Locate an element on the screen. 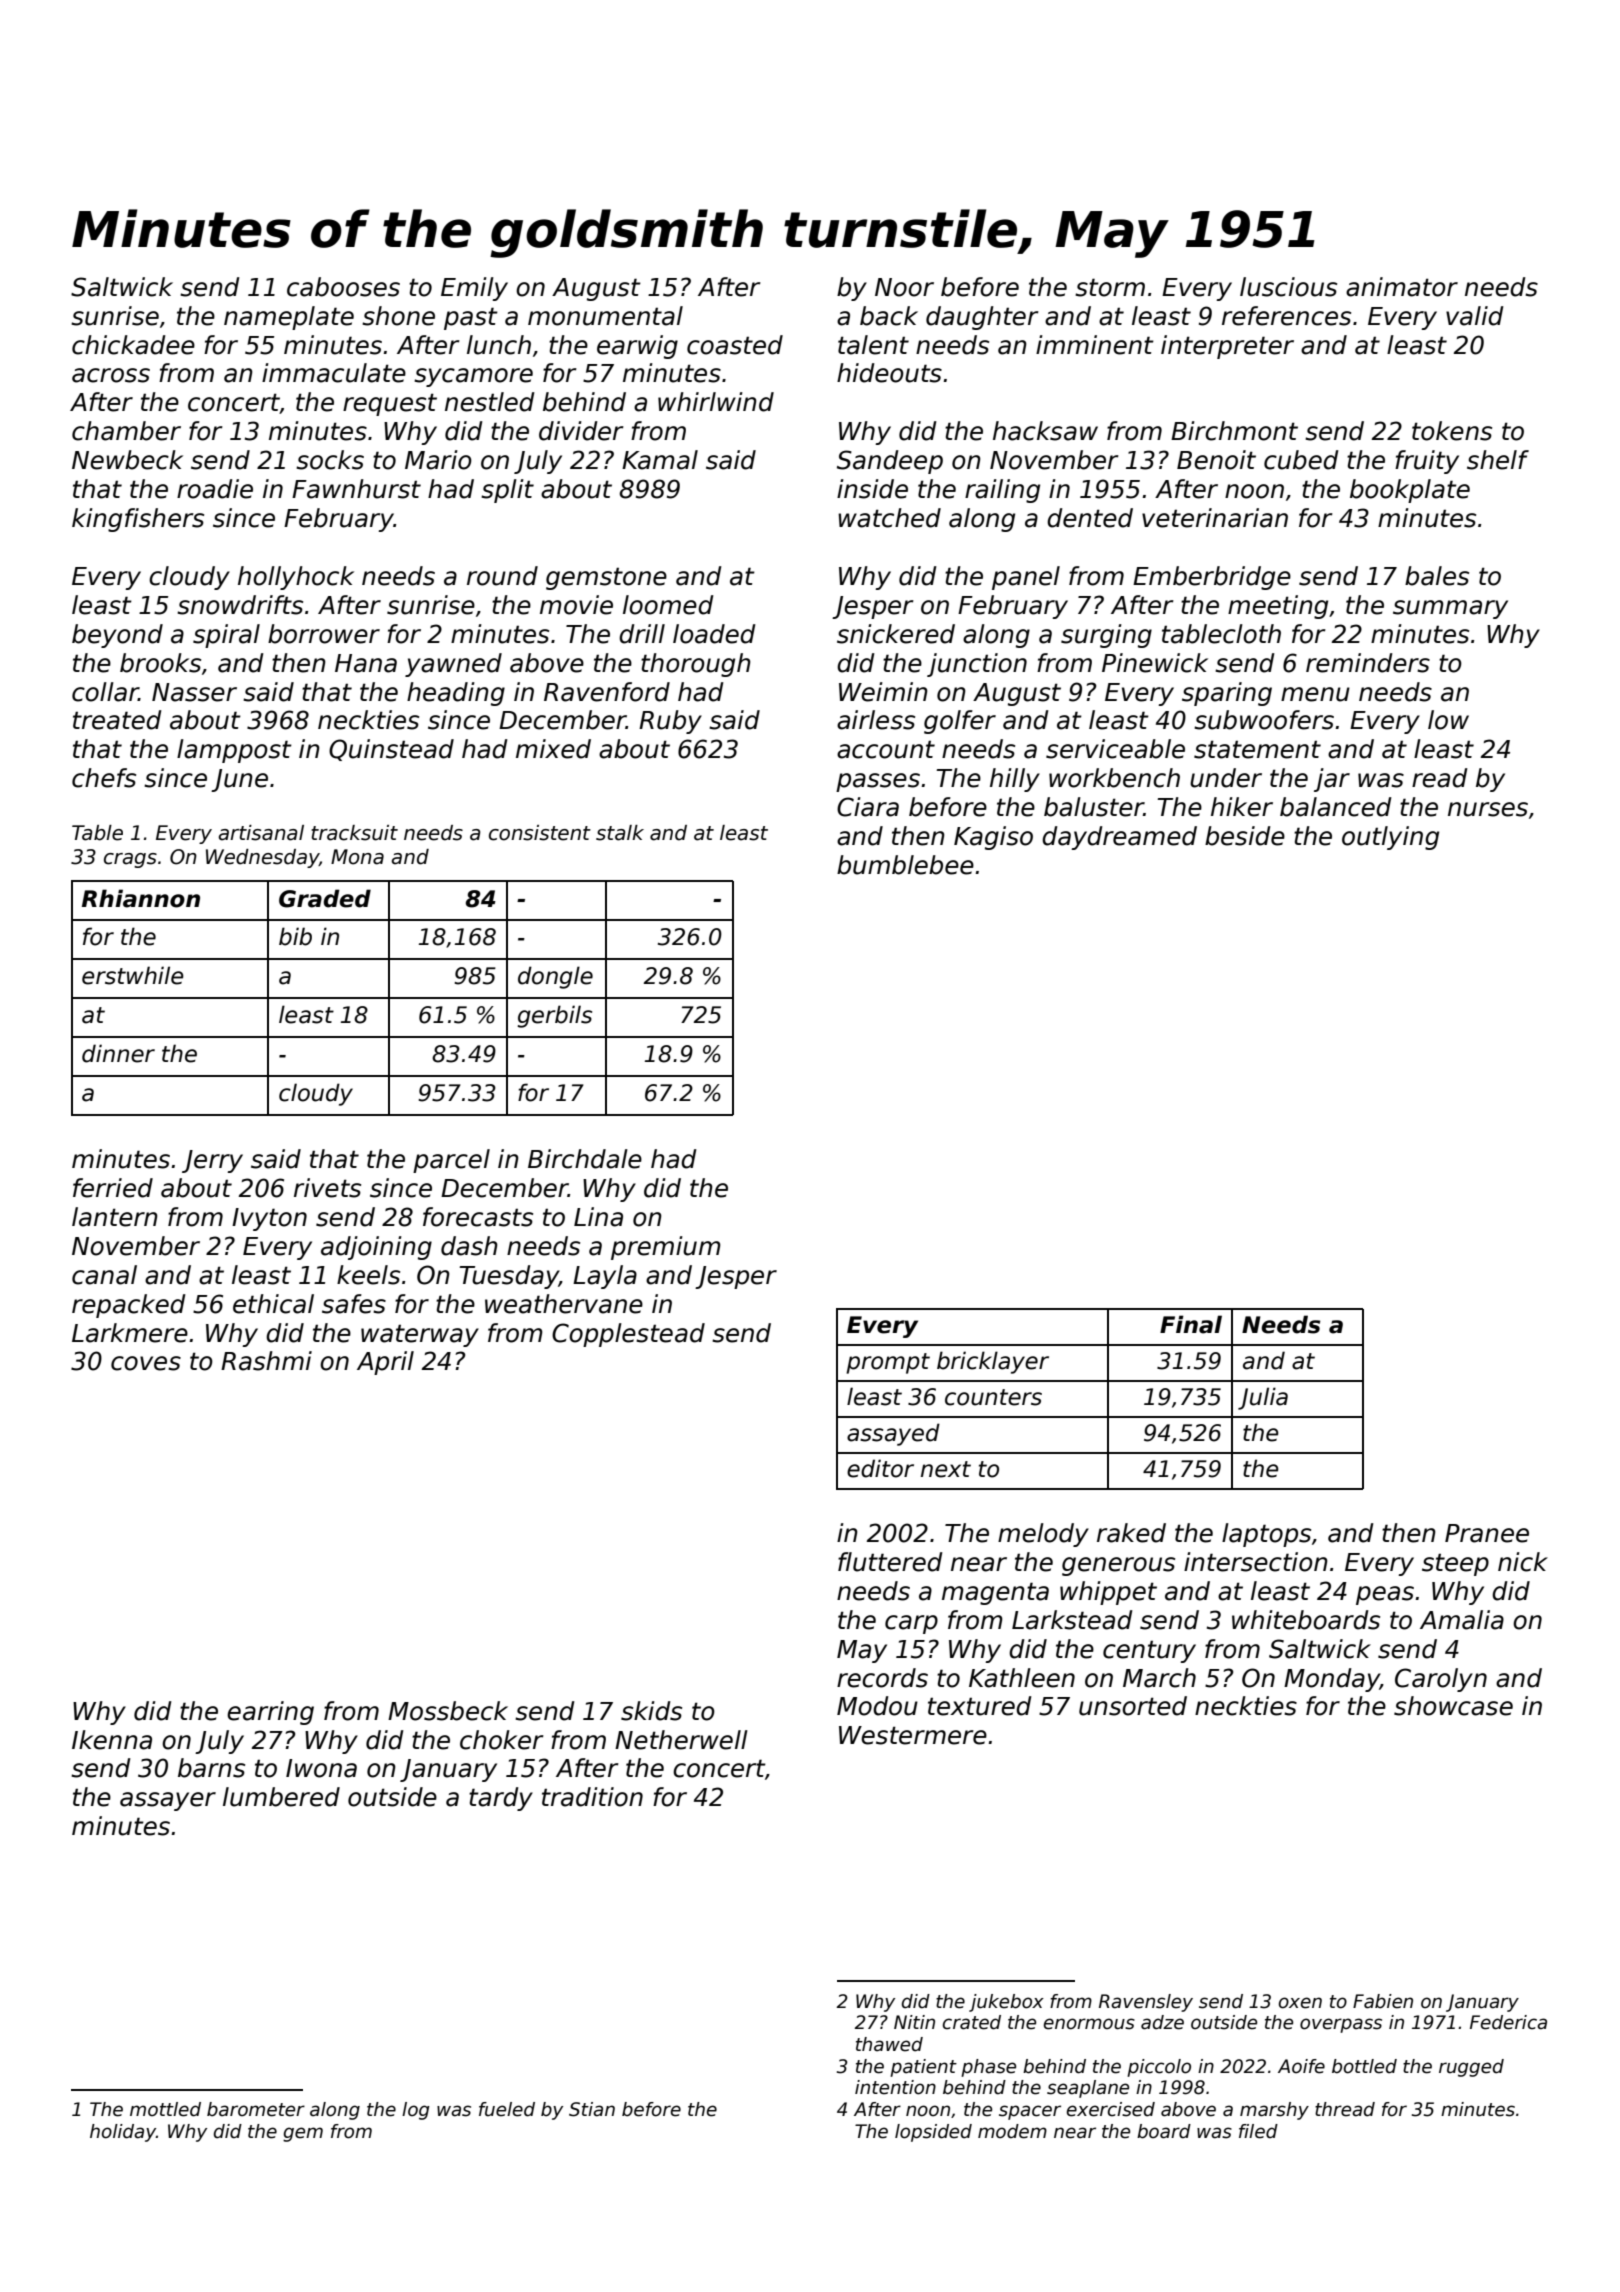  counters is located at coordinates (993, 1397).
